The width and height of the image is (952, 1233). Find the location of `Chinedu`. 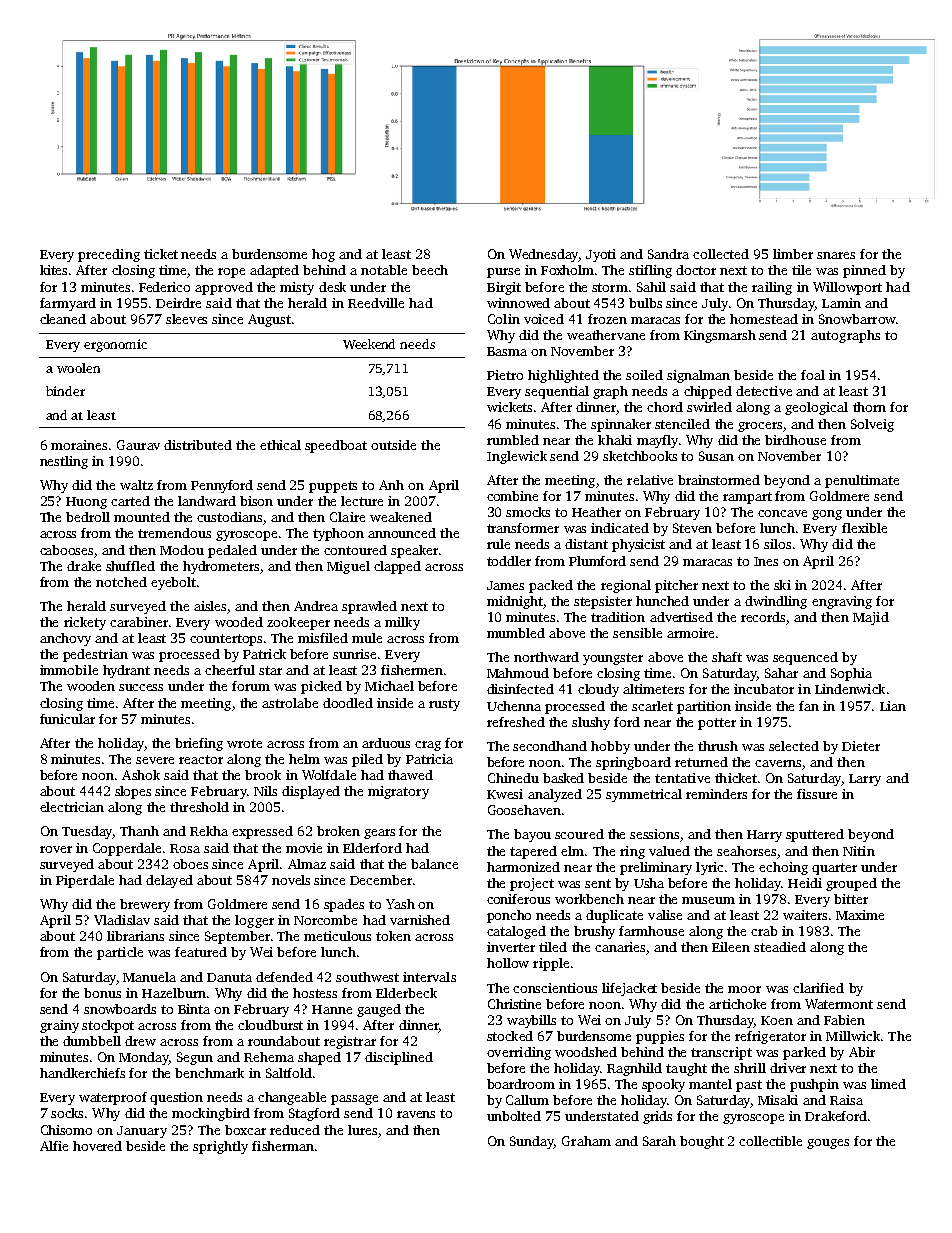

Chinedu is located at coordinates (513, 778).
